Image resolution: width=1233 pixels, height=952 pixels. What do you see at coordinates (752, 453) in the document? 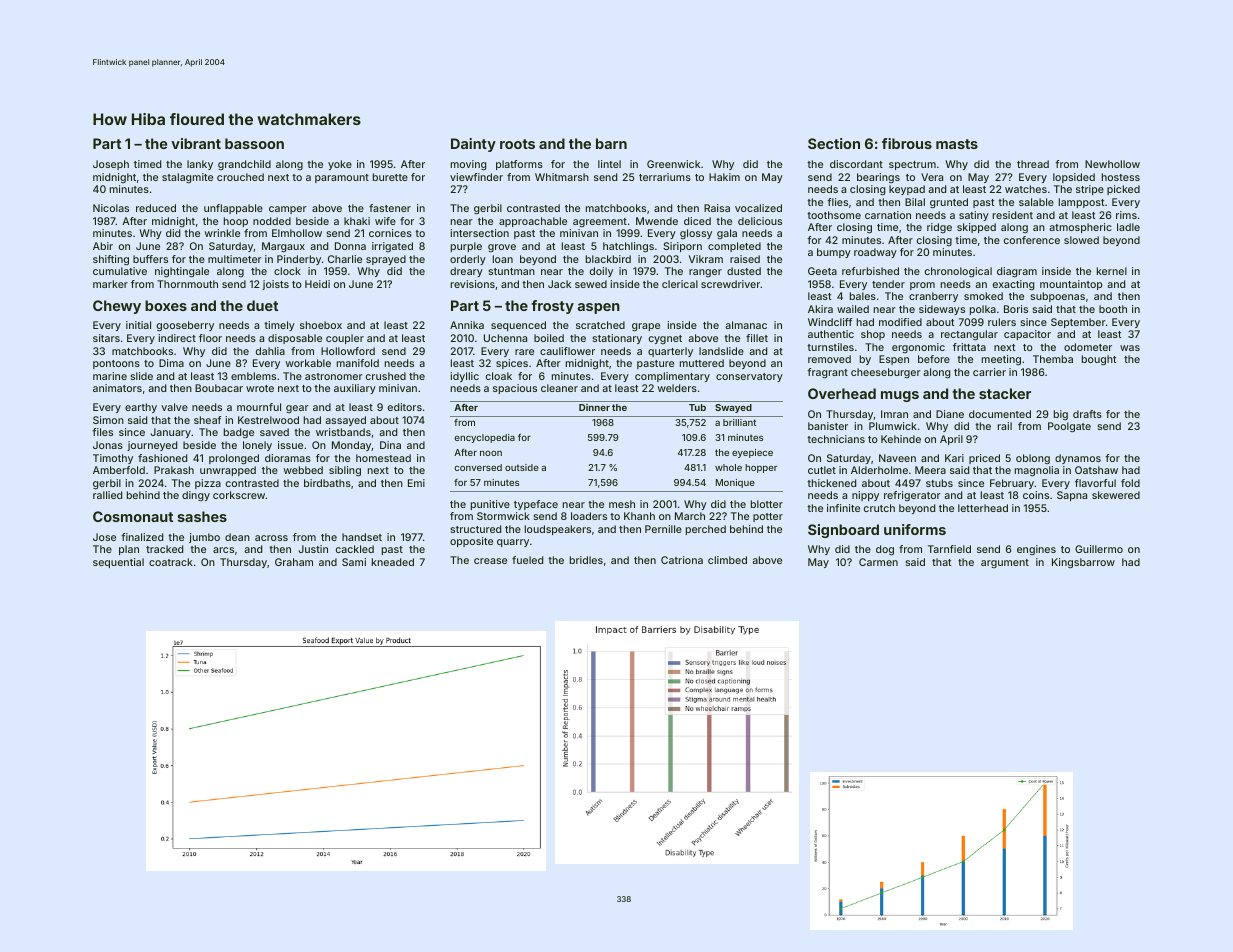
I see `eyepiece` at bounding box center [752, 453].
